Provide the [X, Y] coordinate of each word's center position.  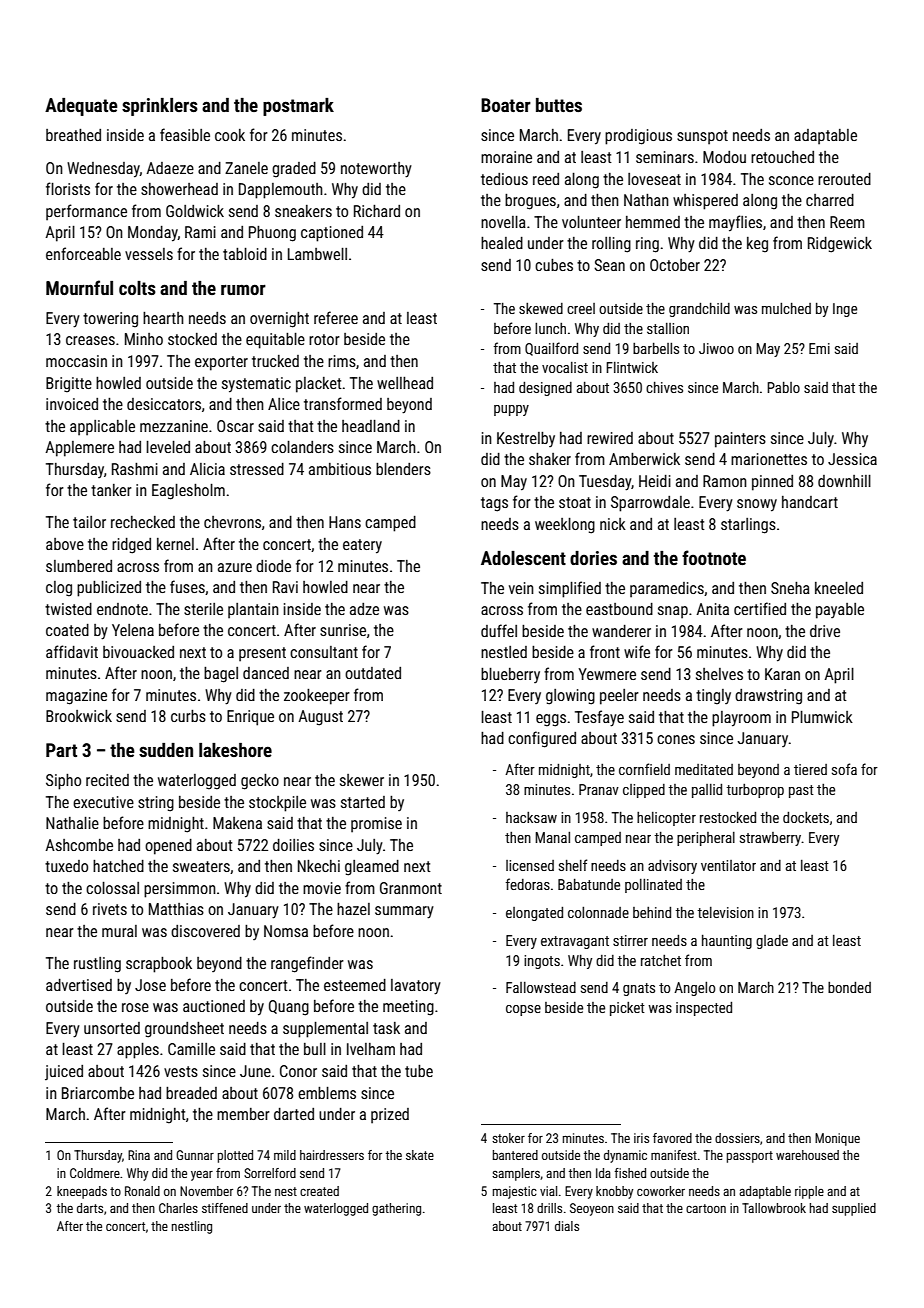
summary [404, 912]
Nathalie [72, 823]
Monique [837, 1139]
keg [757, 245]
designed [545, 389]
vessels [149, 254]
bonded [849, 987]
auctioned [214, 1006]
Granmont [411, 888]
